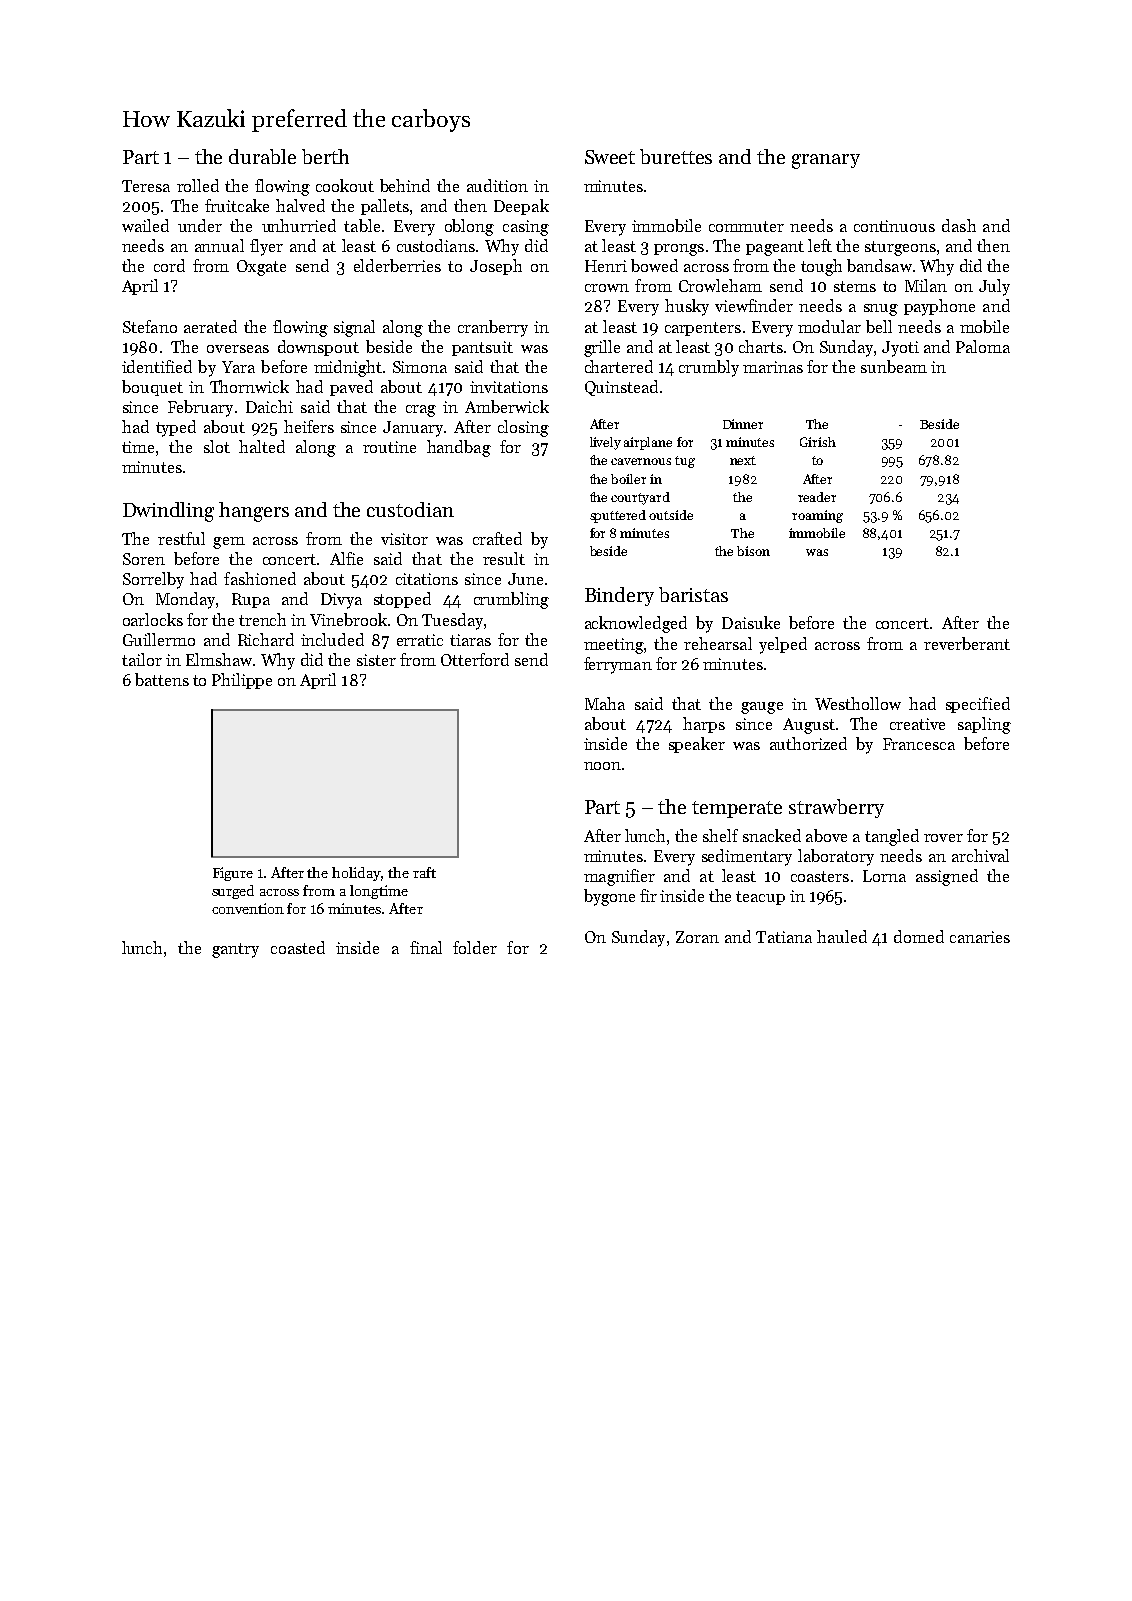  What do you see at coordinates (980, 937) in the screenshot?
I see `canaries` at bounding box center [980, 937].
